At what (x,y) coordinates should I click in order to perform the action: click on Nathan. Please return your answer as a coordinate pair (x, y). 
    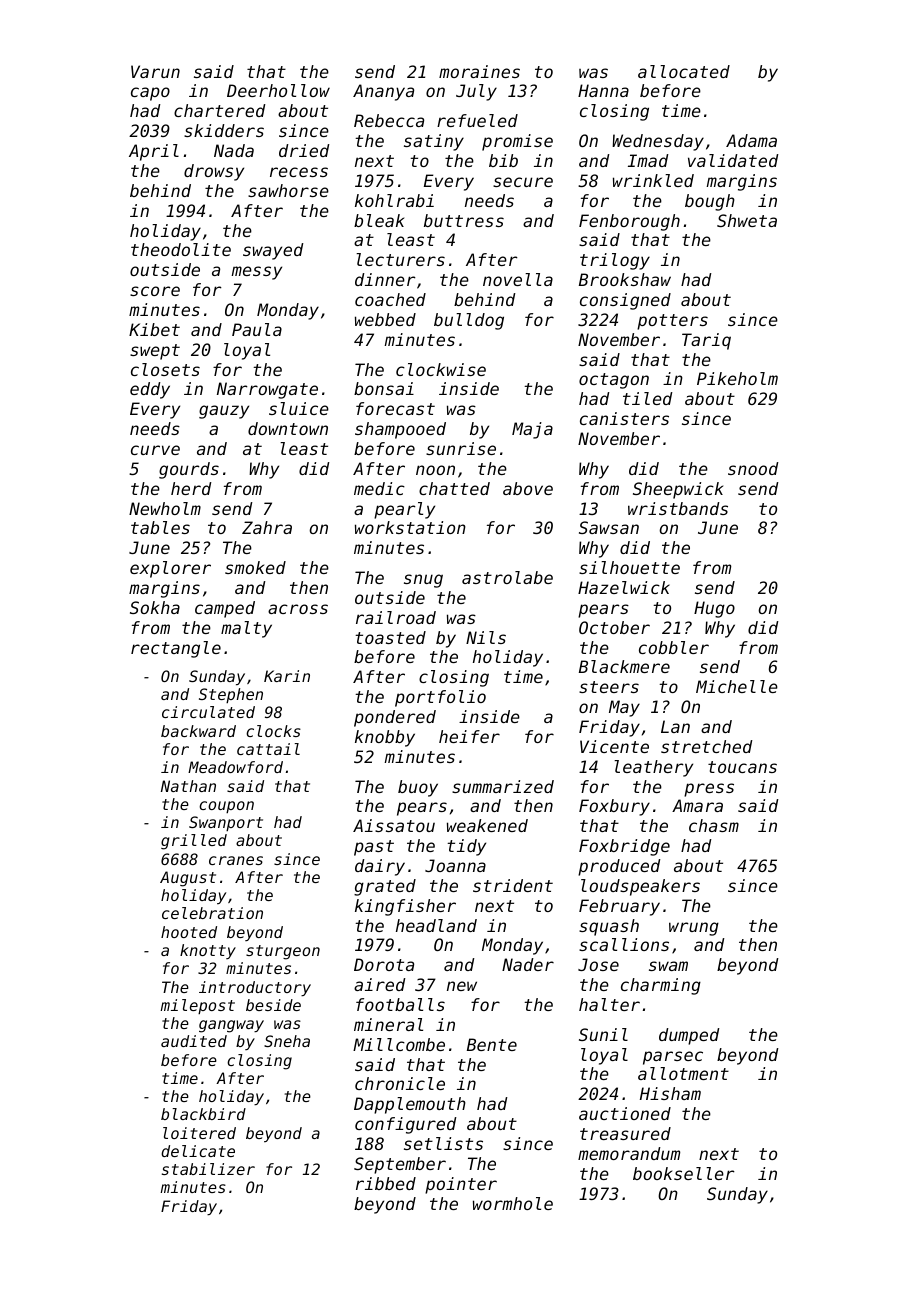
    Looking at the image, I should click on (188, 786).
